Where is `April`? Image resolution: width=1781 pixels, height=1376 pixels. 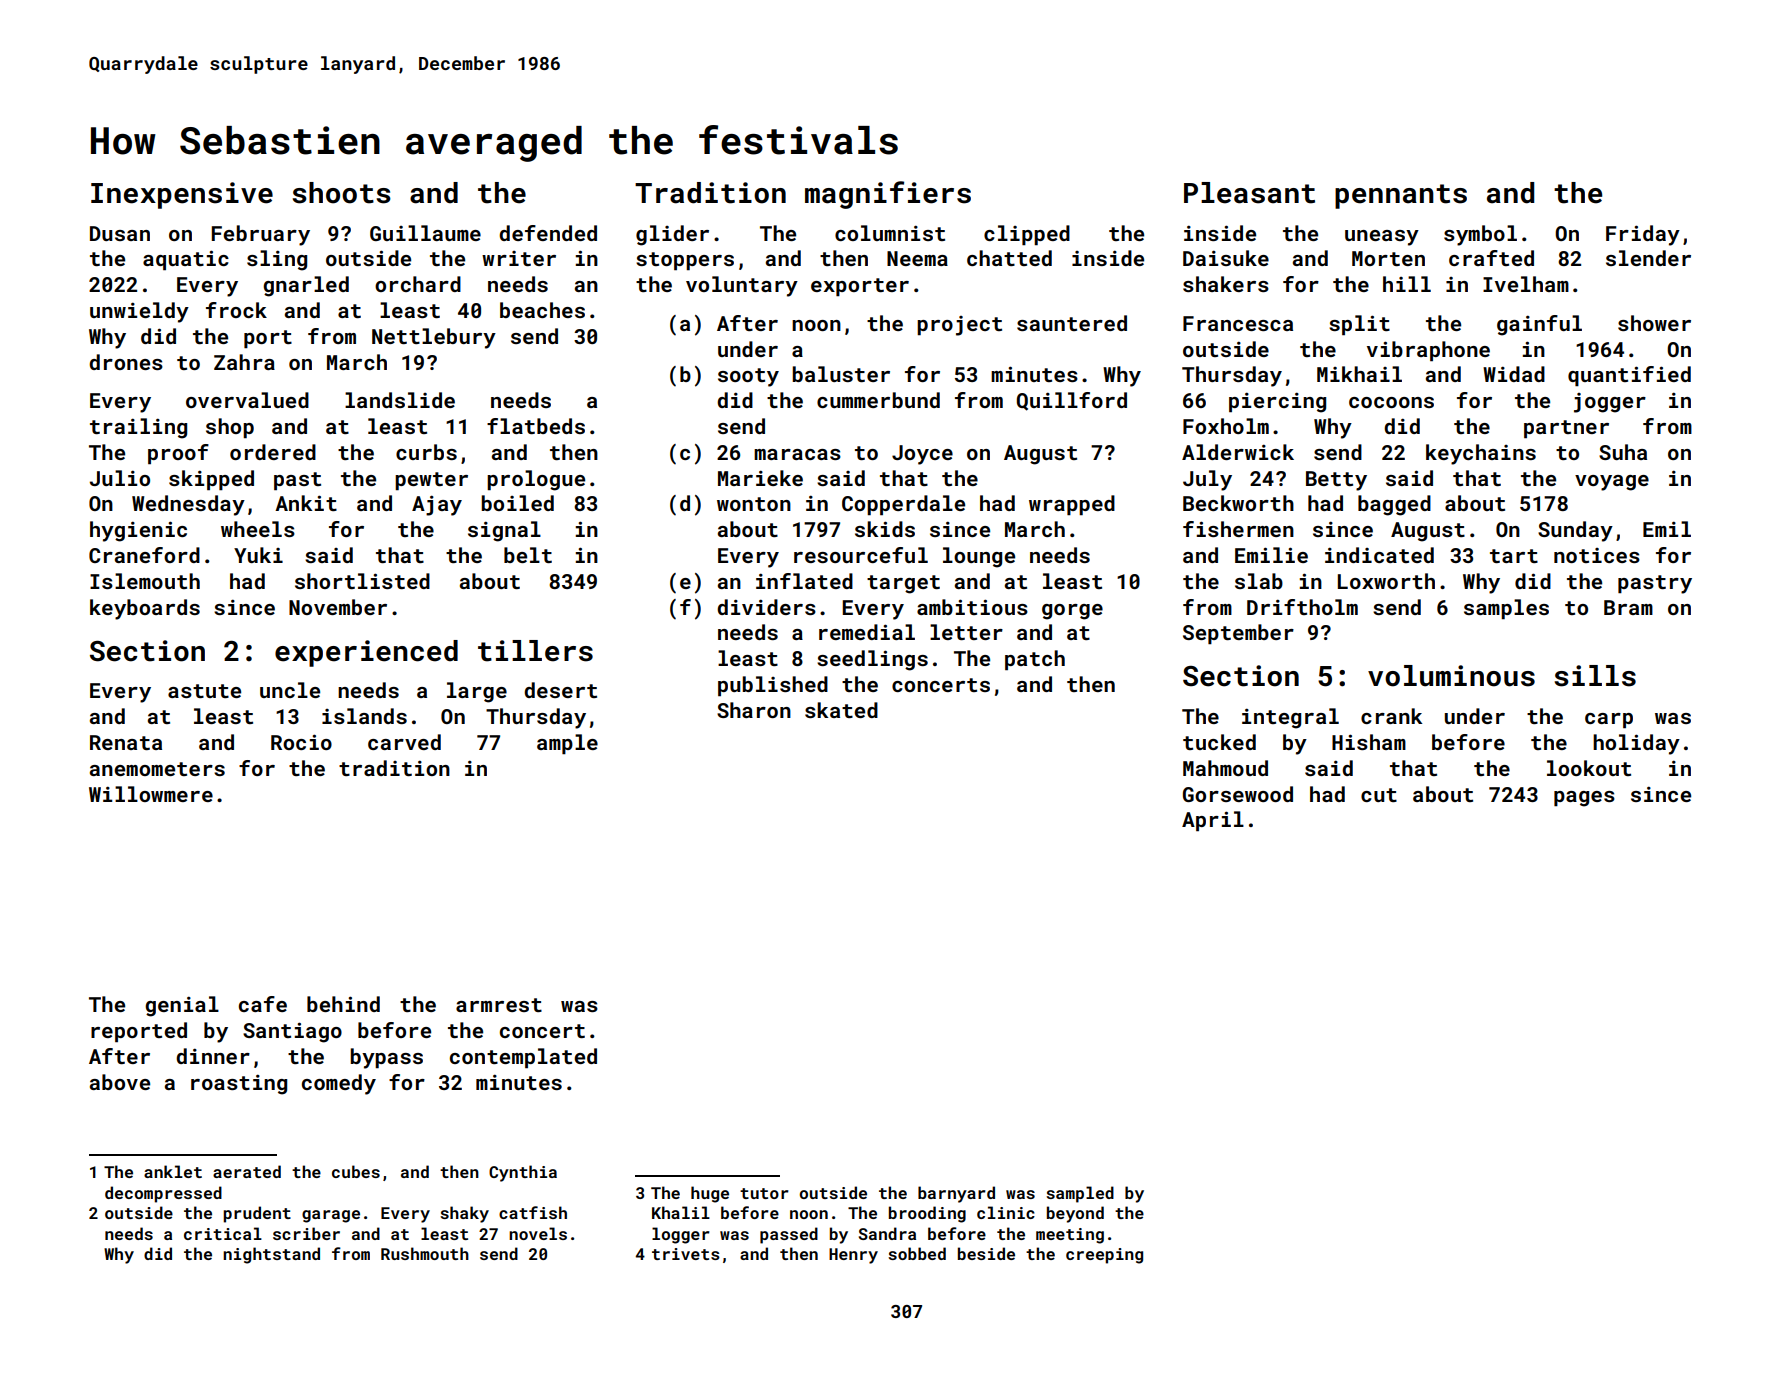 April is located at coordinates (1213, 821).
